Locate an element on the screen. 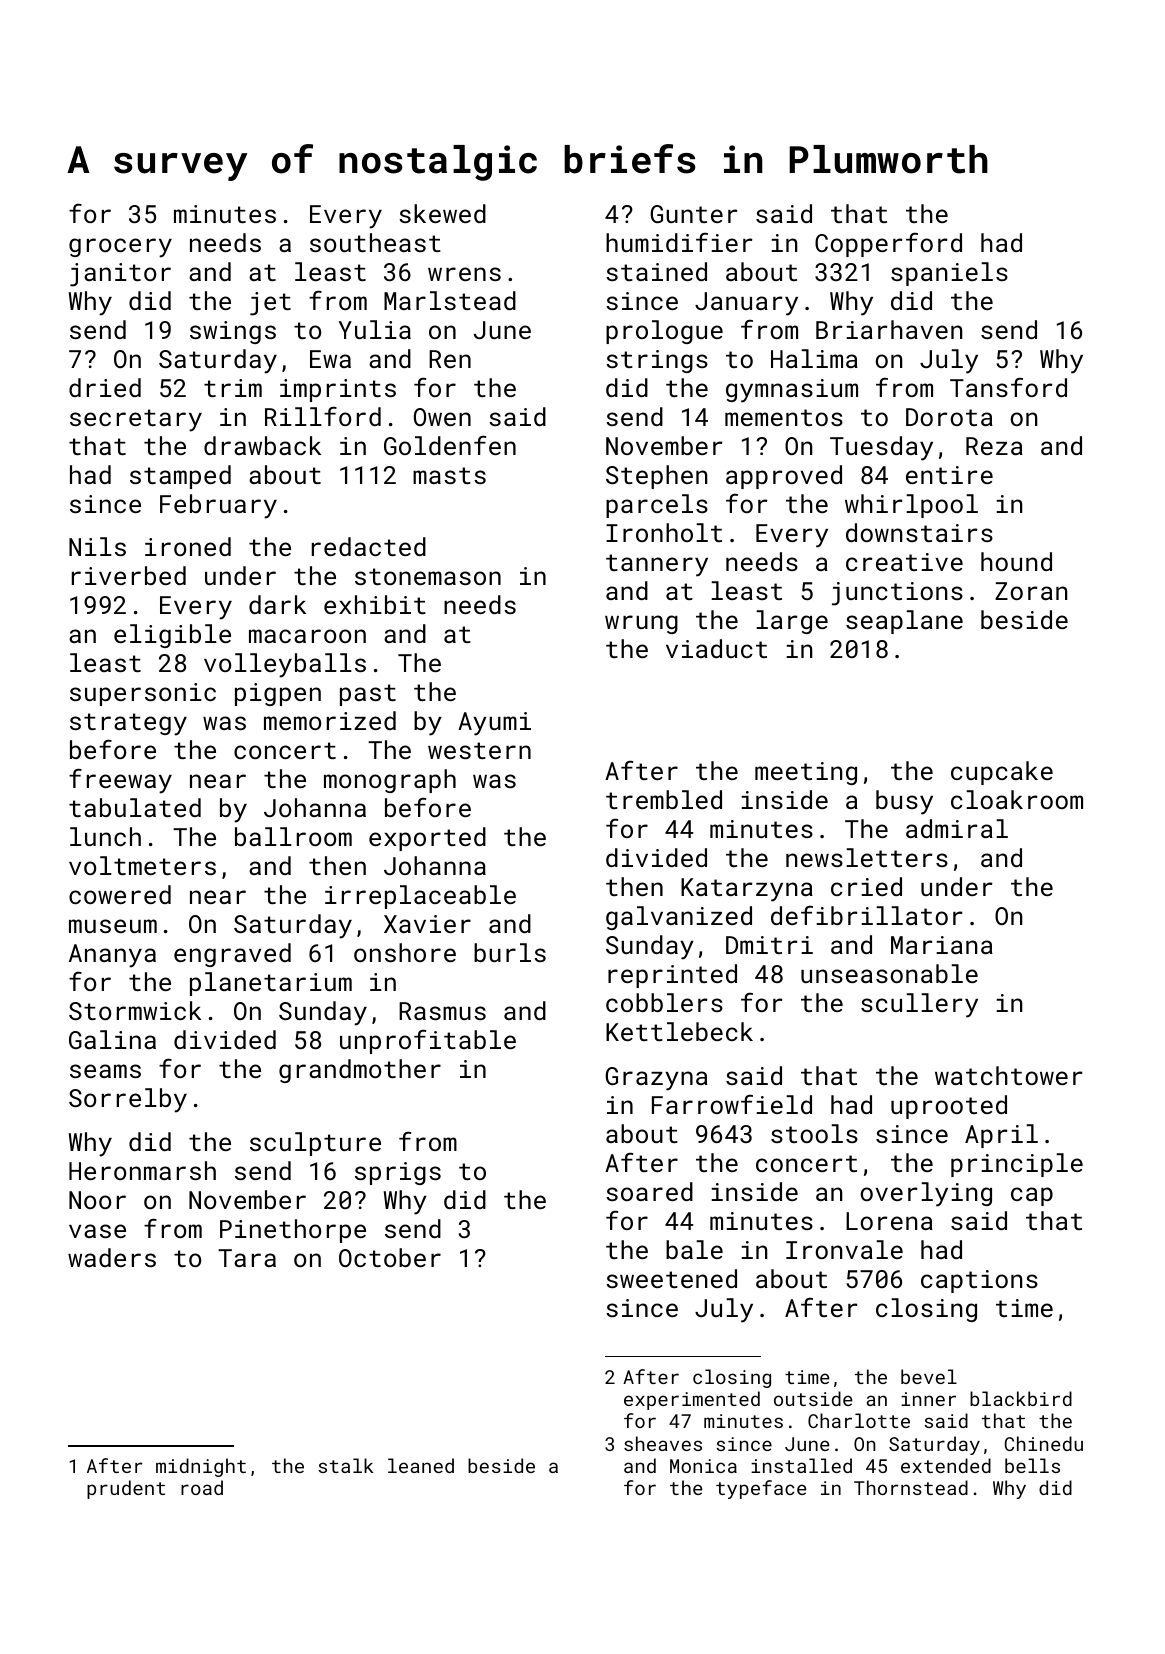  waders is located at coordinates (112, 1257).
